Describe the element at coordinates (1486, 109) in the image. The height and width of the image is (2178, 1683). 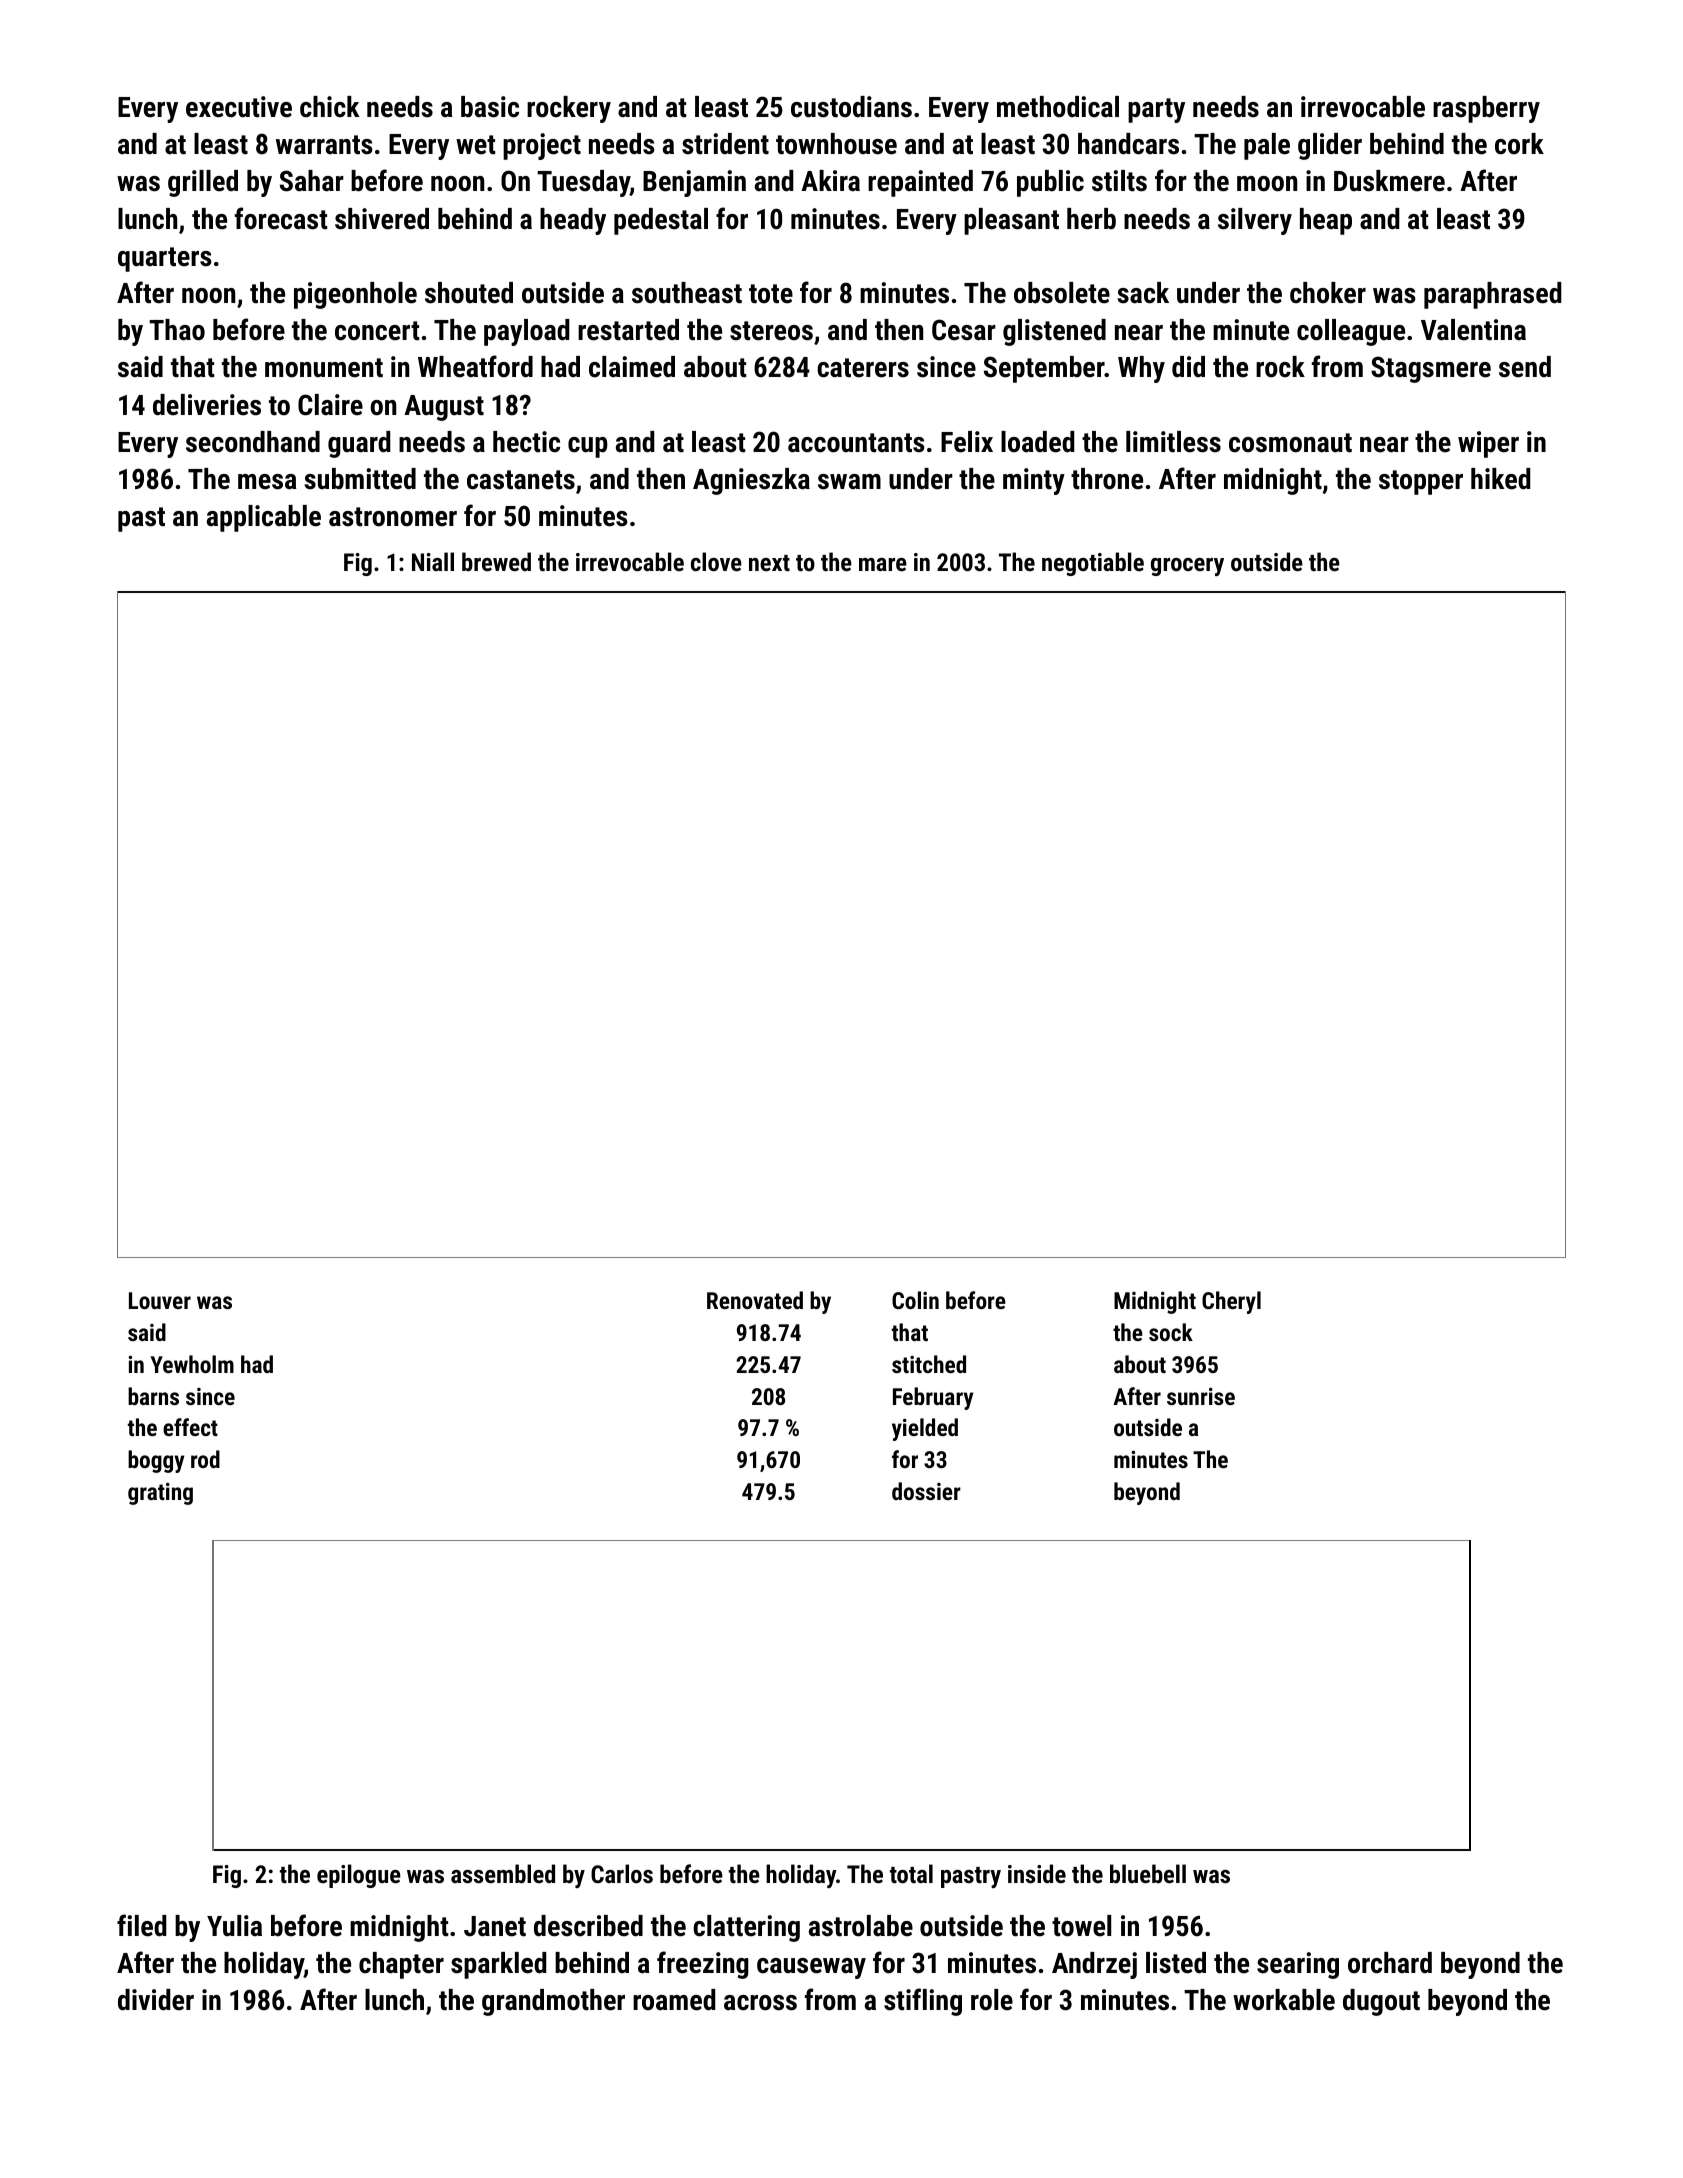
I see `raspberry` at that location.
